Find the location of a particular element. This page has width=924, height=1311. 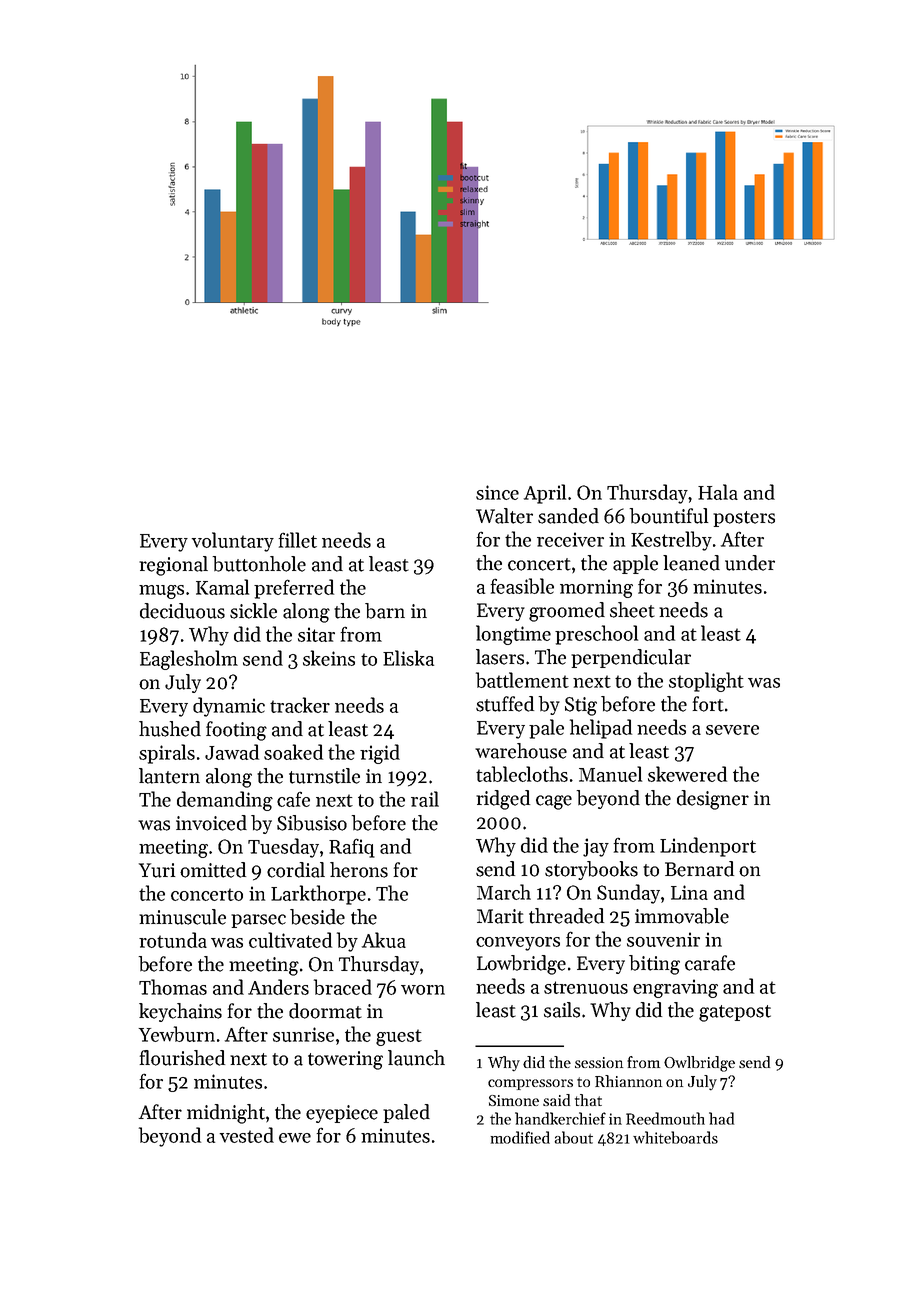

Owlbridge is located at coordinates (699, 1064).
